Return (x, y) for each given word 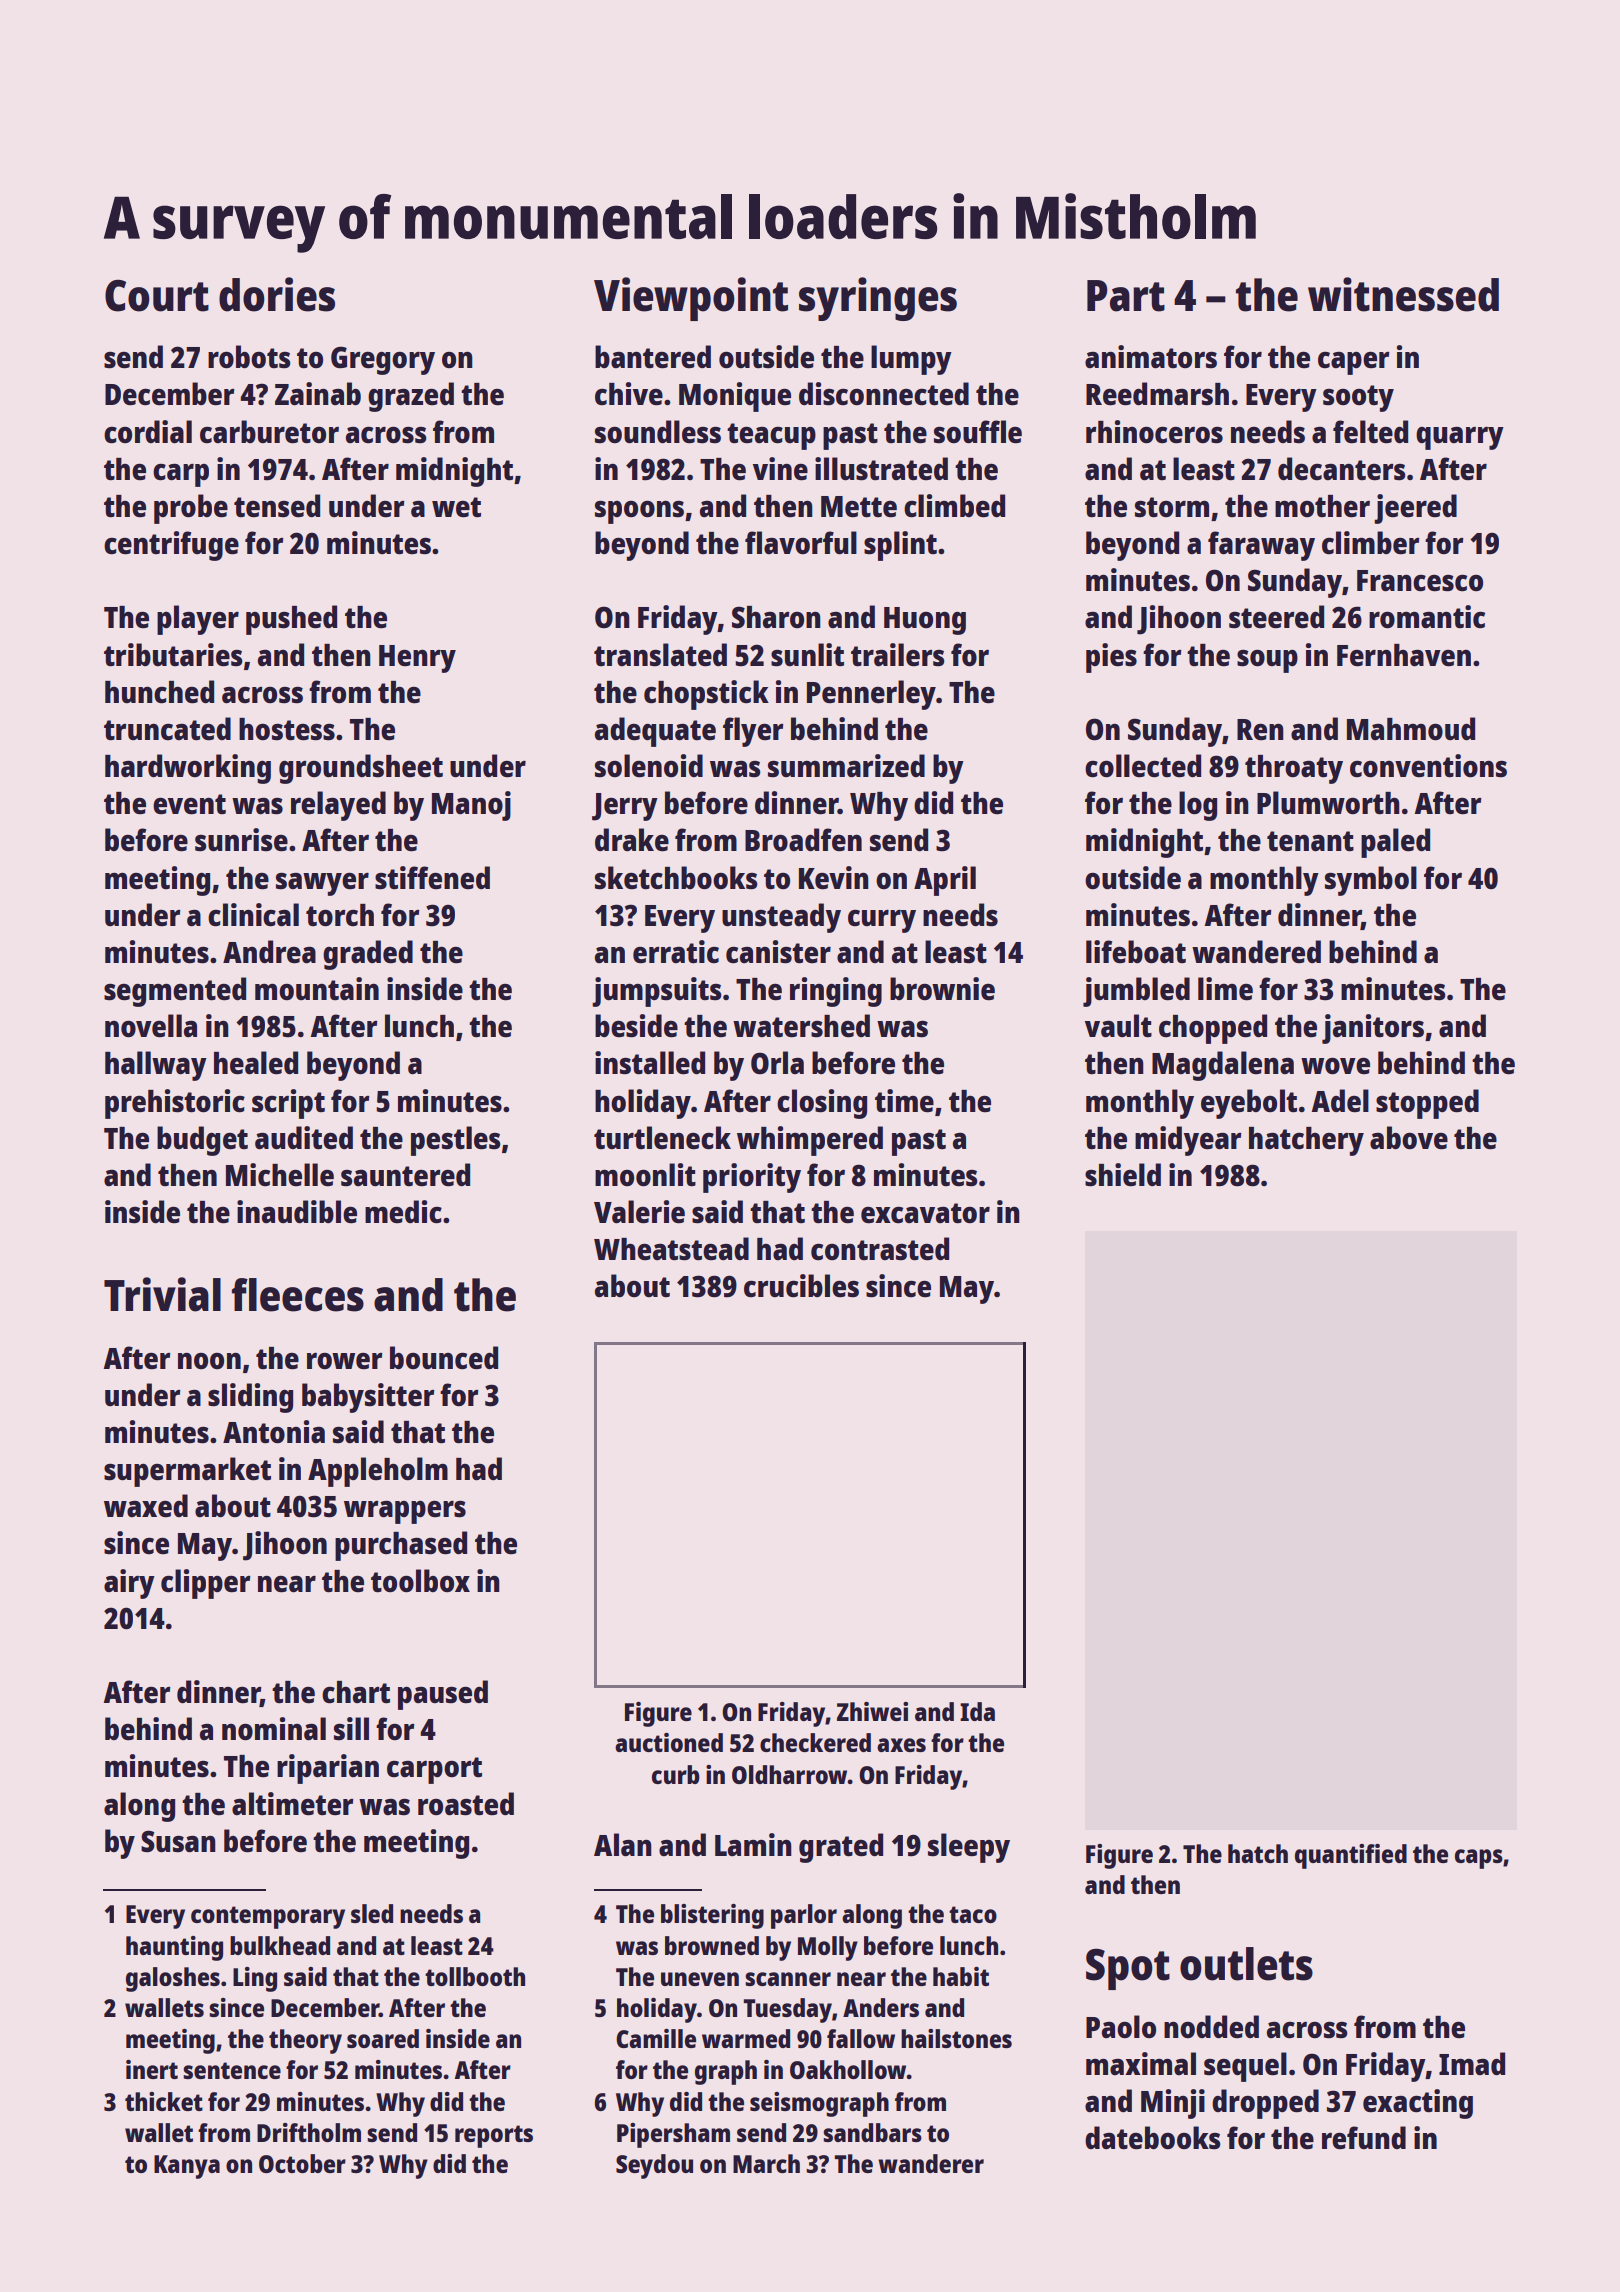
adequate (655, 732)
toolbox (420, 1580)
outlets (1246, 1964)
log (1198, 806)
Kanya (187, 2167)
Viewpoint (691, 299)
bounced (444, 1358)
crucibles (801, 1286)
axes (901, 1745)
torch (340, 915)
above (1409, 1138)
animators (1151, 357)
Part (1126, 296)
